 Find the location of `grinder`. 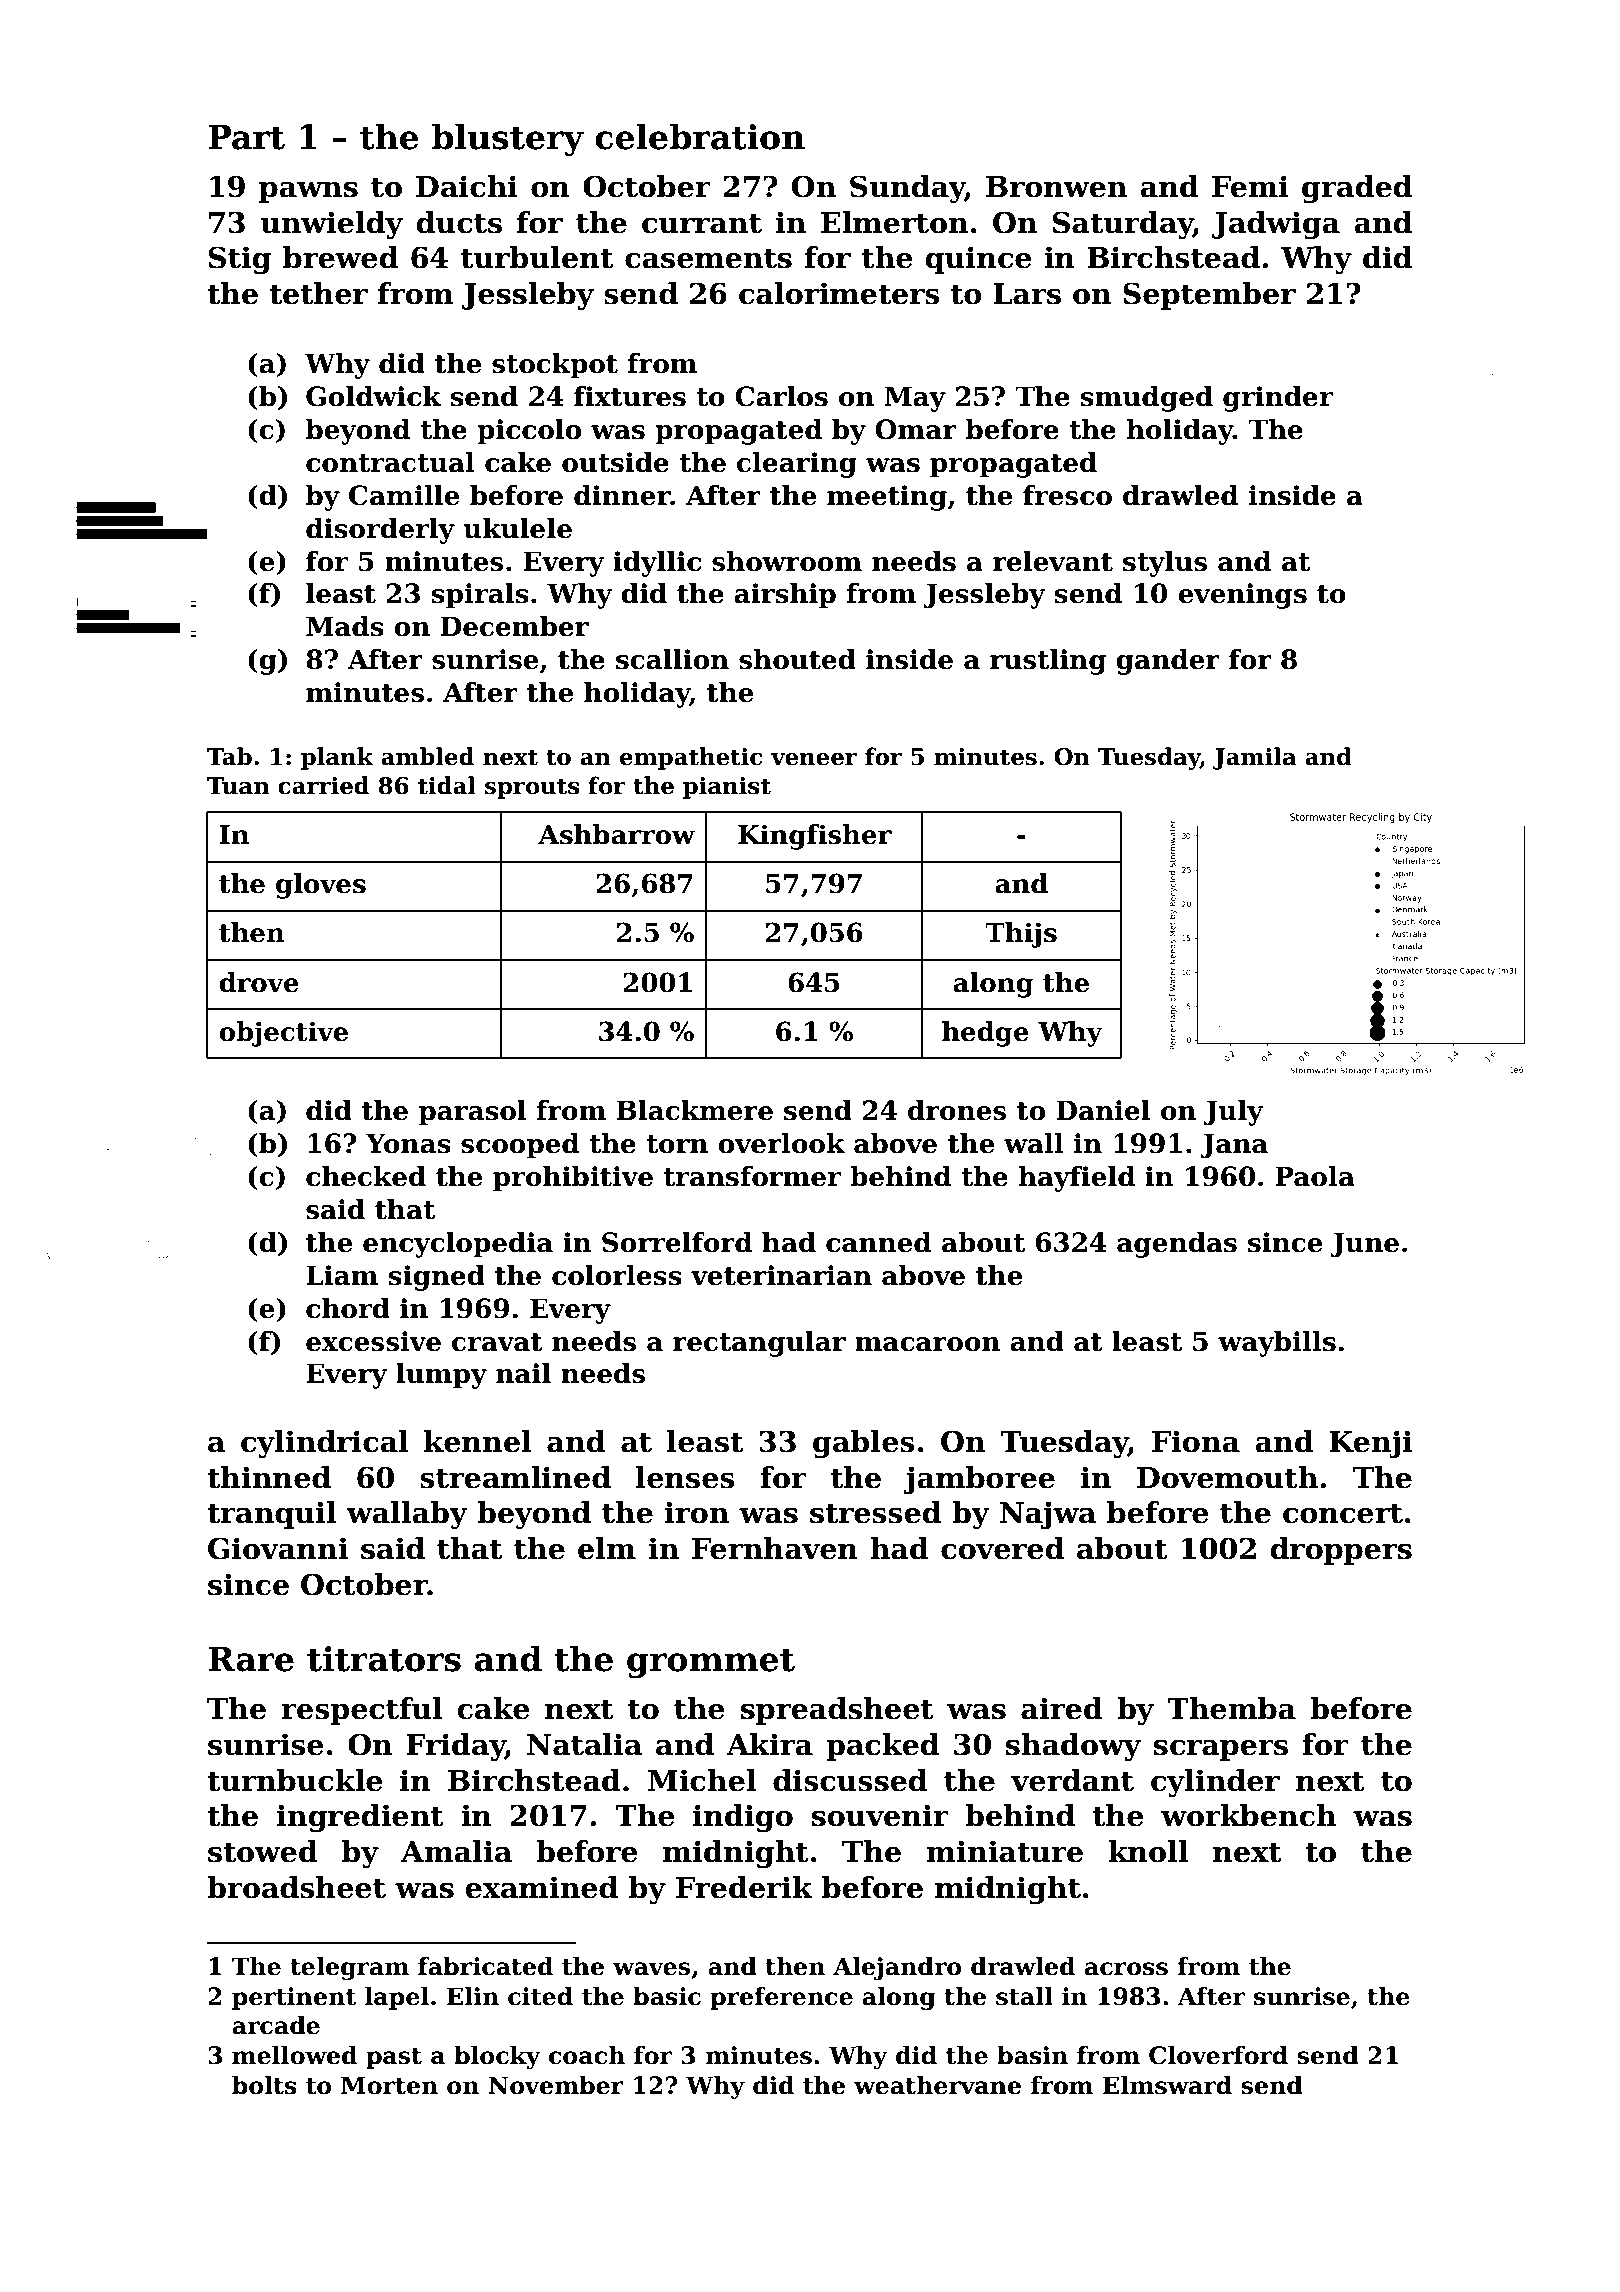

grinder is located at coordinates (1278, 399).
